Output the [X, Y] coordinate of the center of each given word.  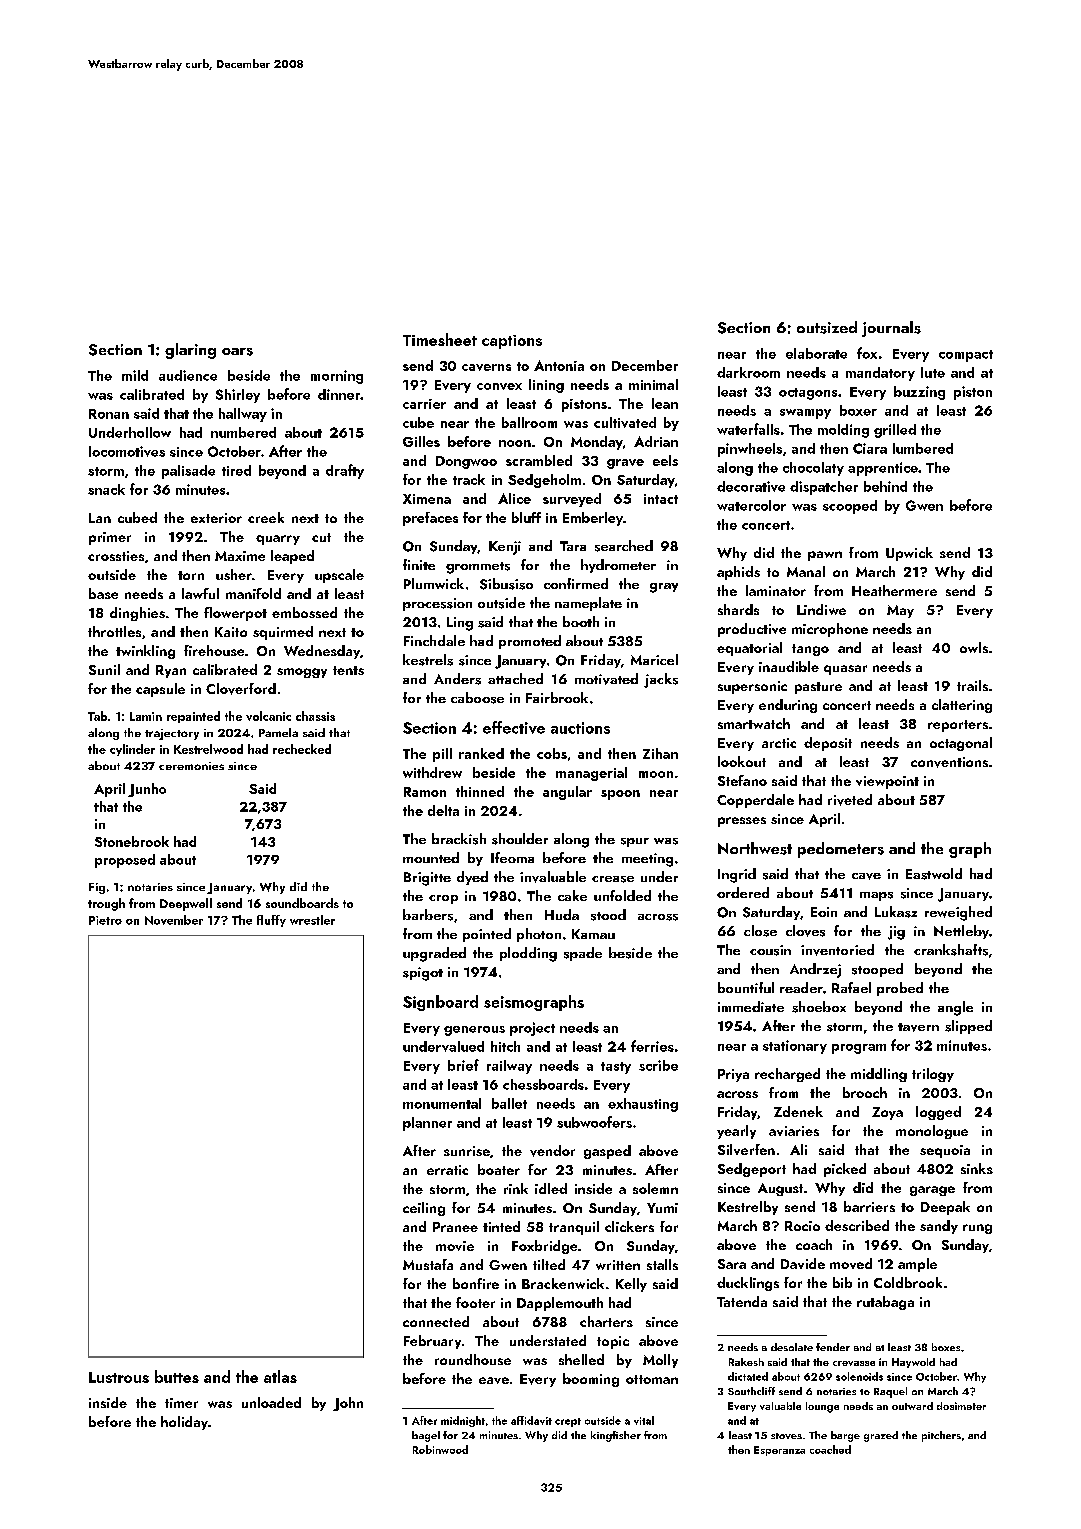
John [348, 1404]
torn [191, 575]
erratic [447, 1170]
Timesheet [440, 339]
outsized [827, 327]
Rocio [802, 1226]
